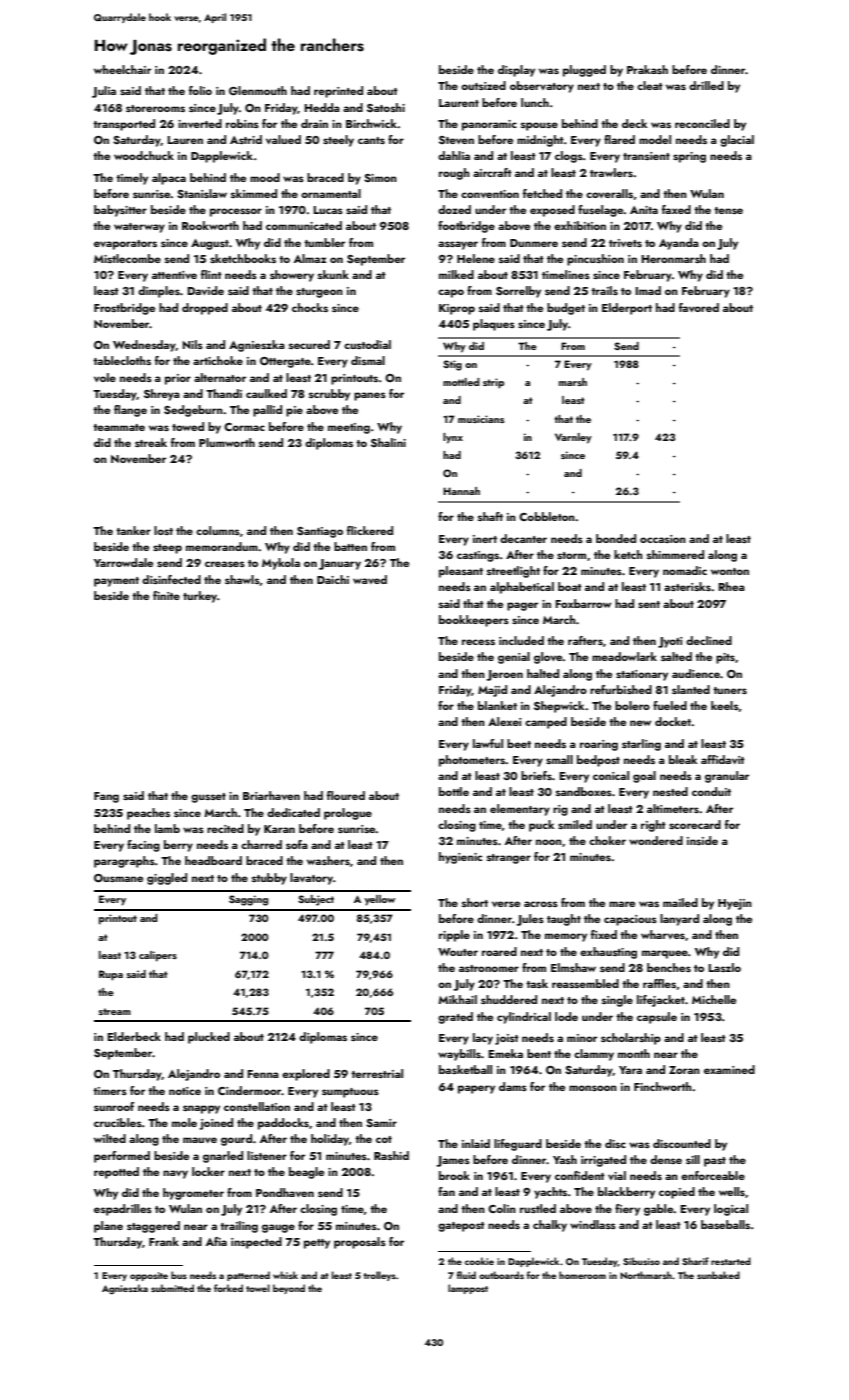 The height and width of the screenshot is (1400, 849). Describe the element at coordinates (202, 193) in the screenshot. I see `Stanislaw` at that location.
